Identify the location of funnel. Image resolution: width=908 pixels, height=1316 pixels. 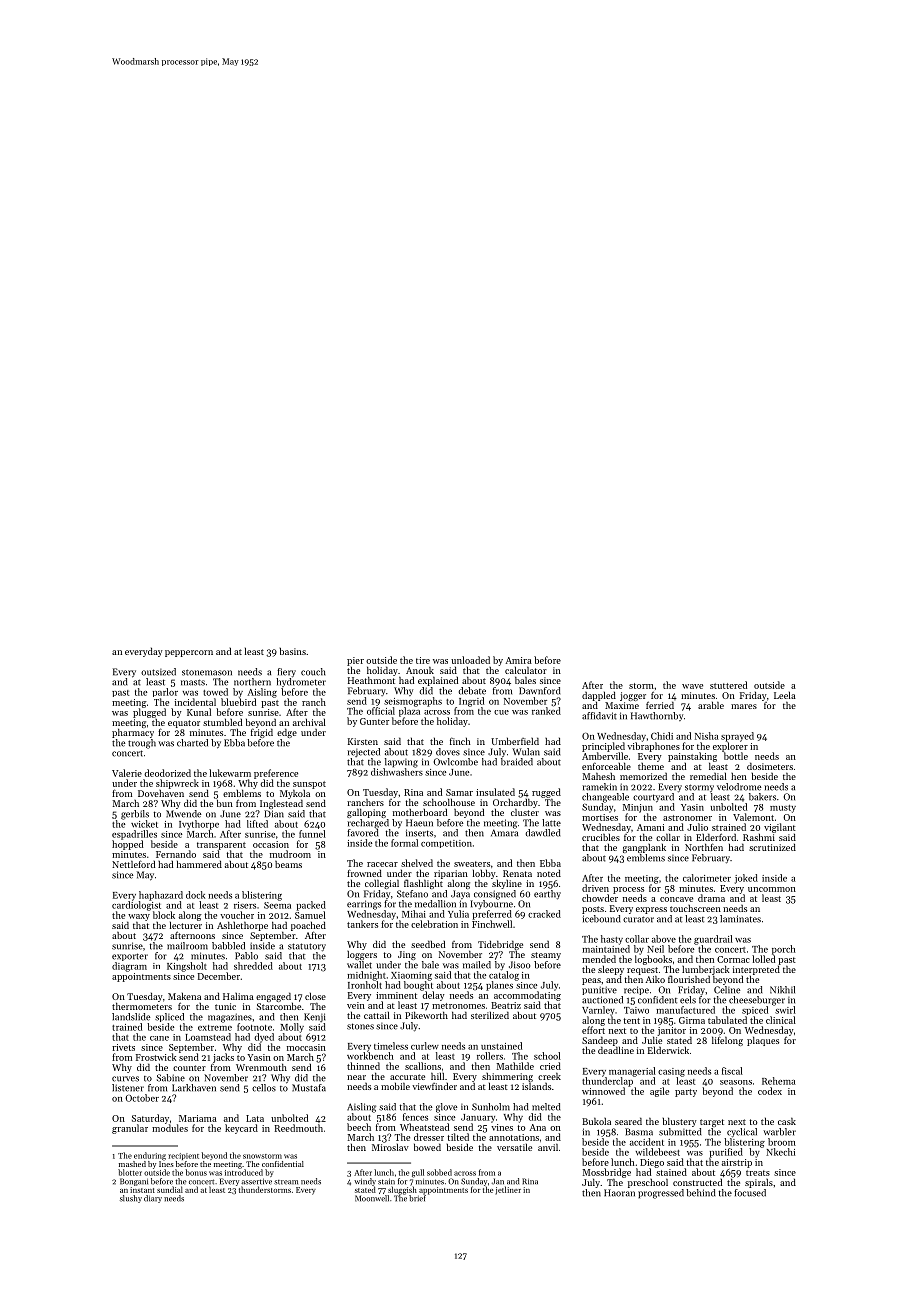
(312, 834).
